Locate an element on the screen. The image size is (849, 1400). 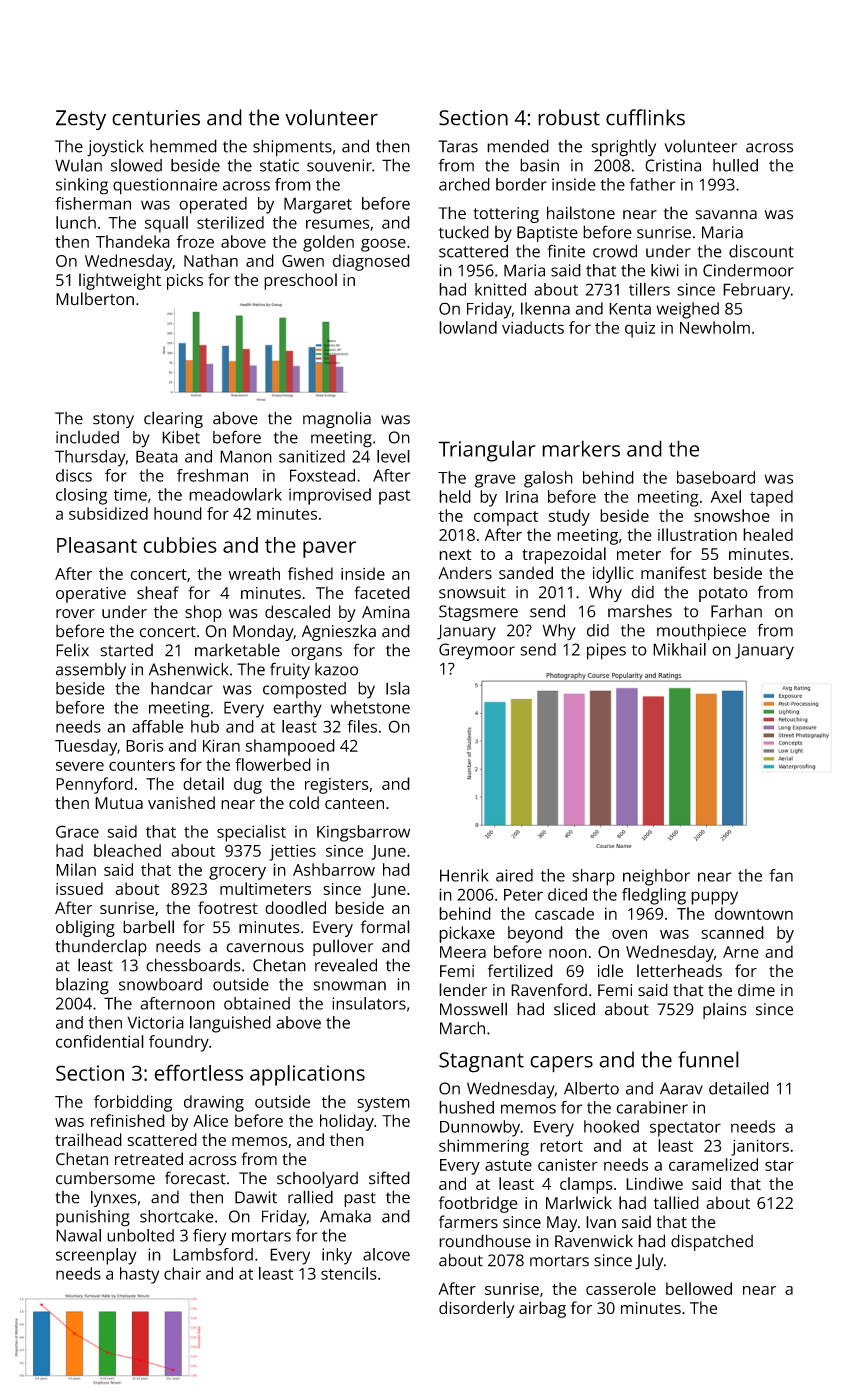
assembly is located at coordinates (91, 671).
